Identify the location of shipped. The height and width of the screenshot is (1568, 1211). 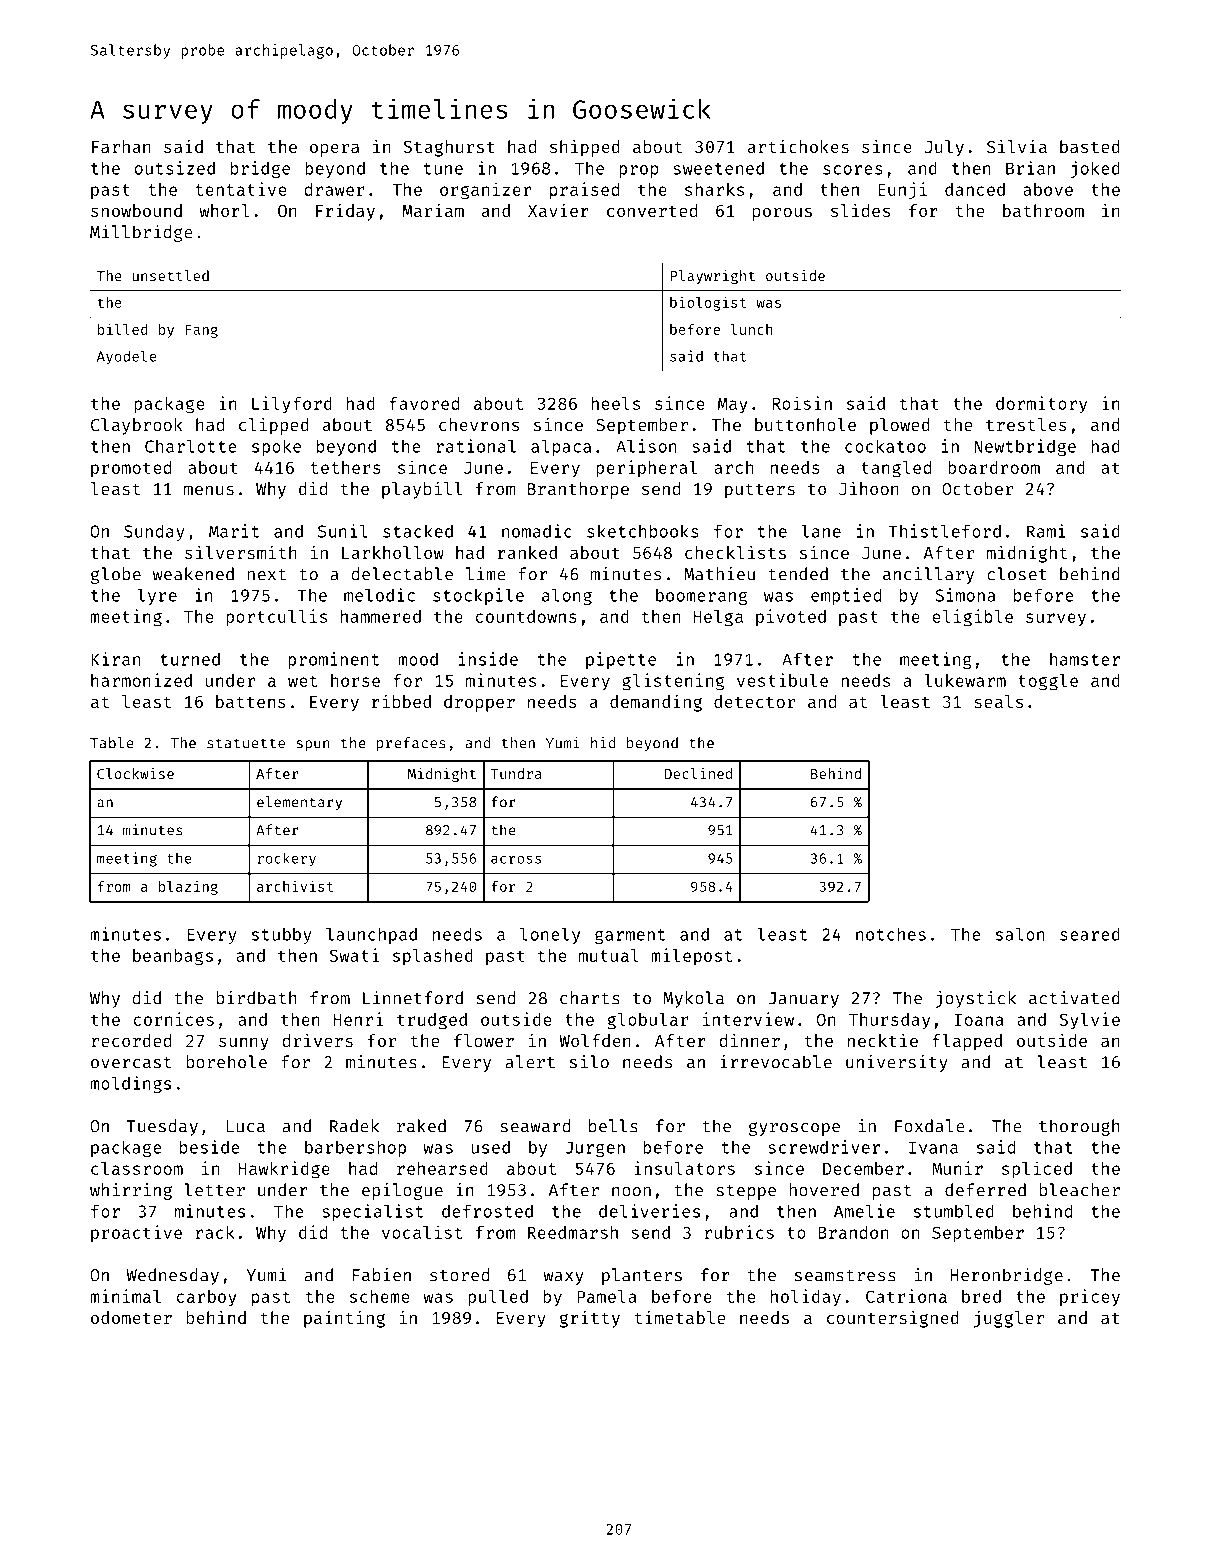
(585, 148).
